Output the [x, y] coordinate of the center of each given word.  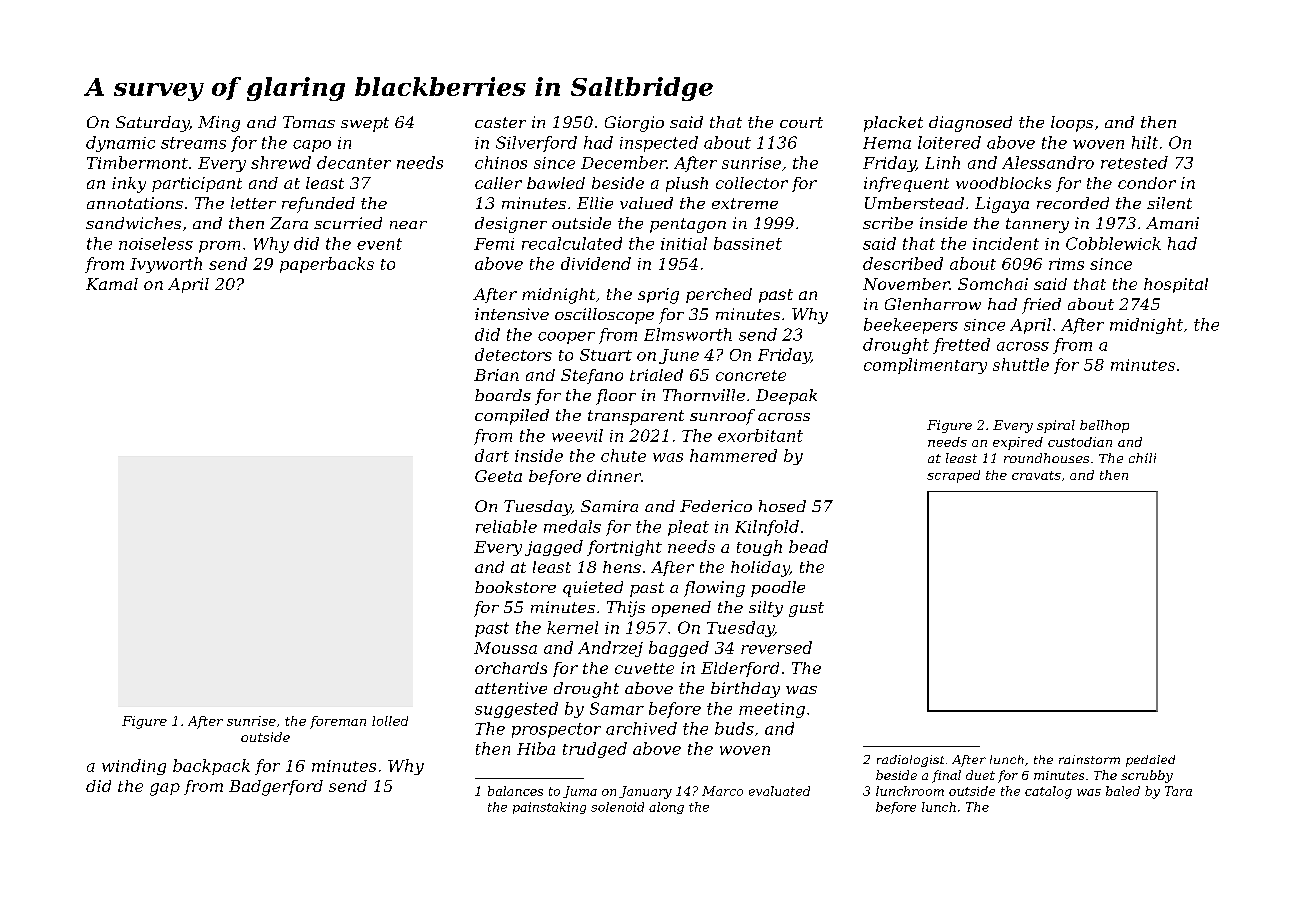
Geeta [498, 476]
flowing [714, 589]
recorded [1073, 203]
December [623, 162]
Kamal [112, 284]
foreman [338, 722]
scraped [953, 476]
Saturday [152, 124]
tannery [1037, 225]
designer [511, 225]
